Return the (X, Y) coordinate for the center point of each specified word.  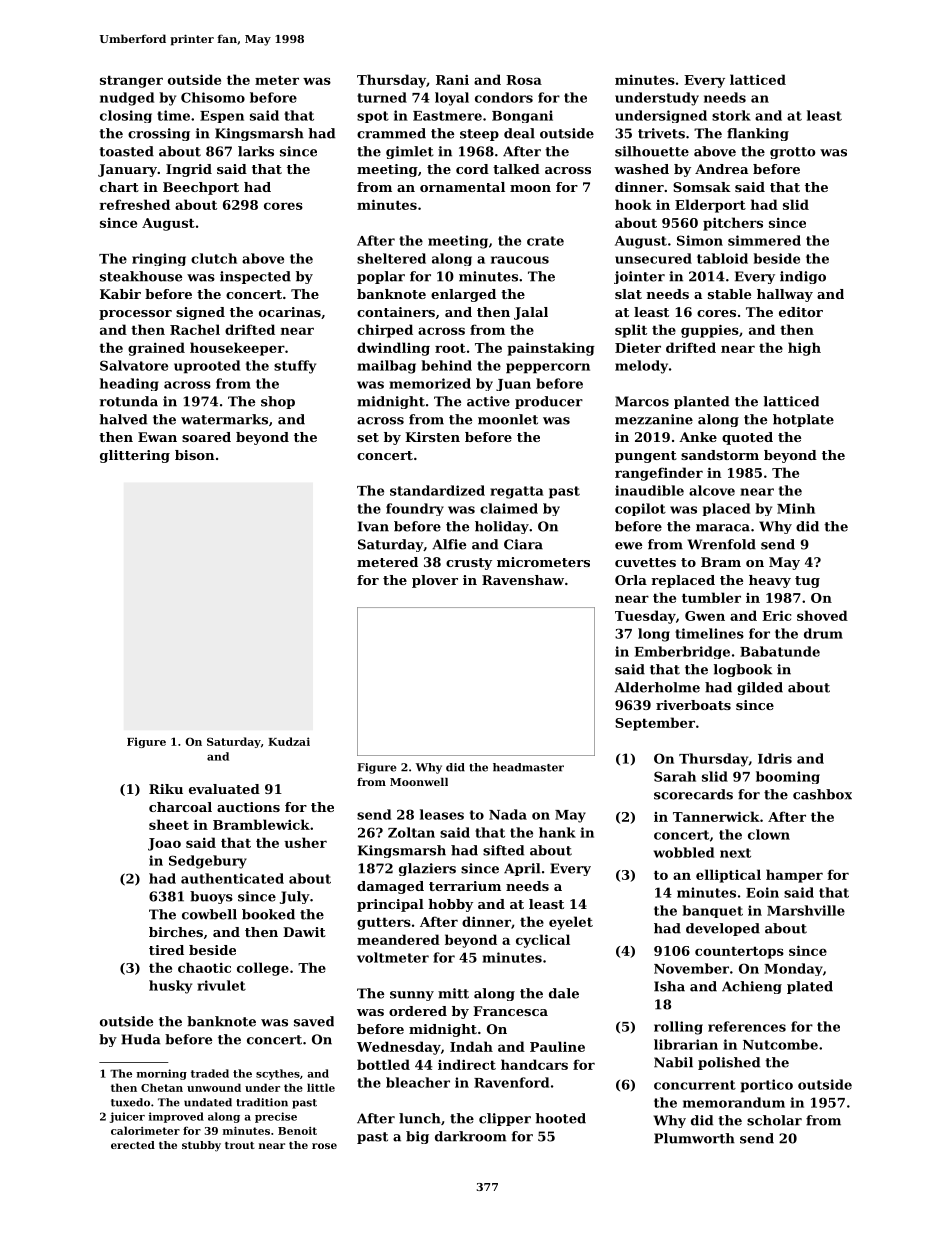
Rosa (524, 80)
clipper (505, 1119)
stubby (201, 1146)
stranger (131, 81)
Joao (164, 844)
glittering (135, 456)
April (522, 869)
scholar (774, 1120)
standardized (437, 490)
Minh (796, 508)
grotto (793, 153)
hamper (794, 876)
